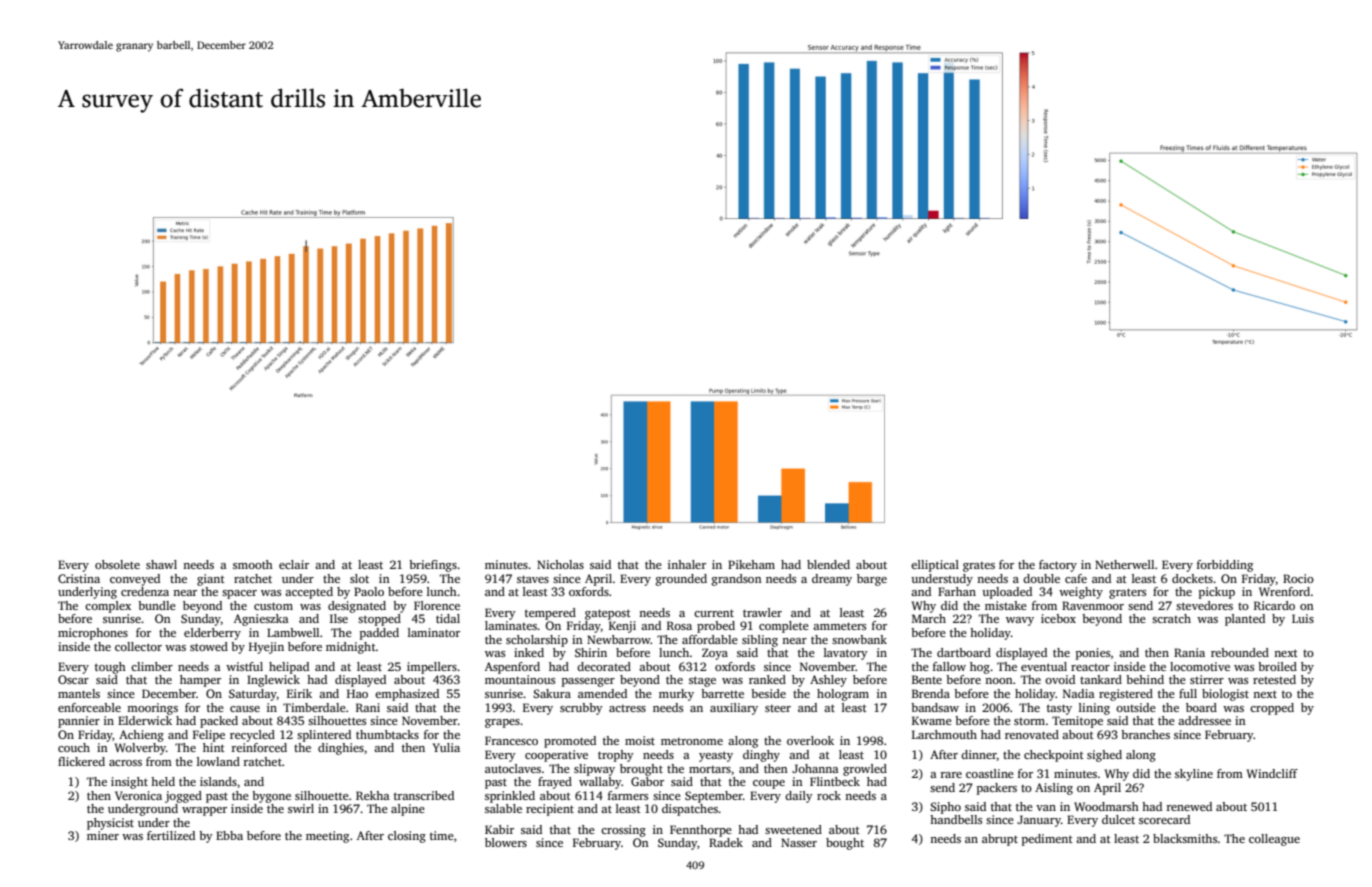  I want to click on elliptical, so click(935, 566).
